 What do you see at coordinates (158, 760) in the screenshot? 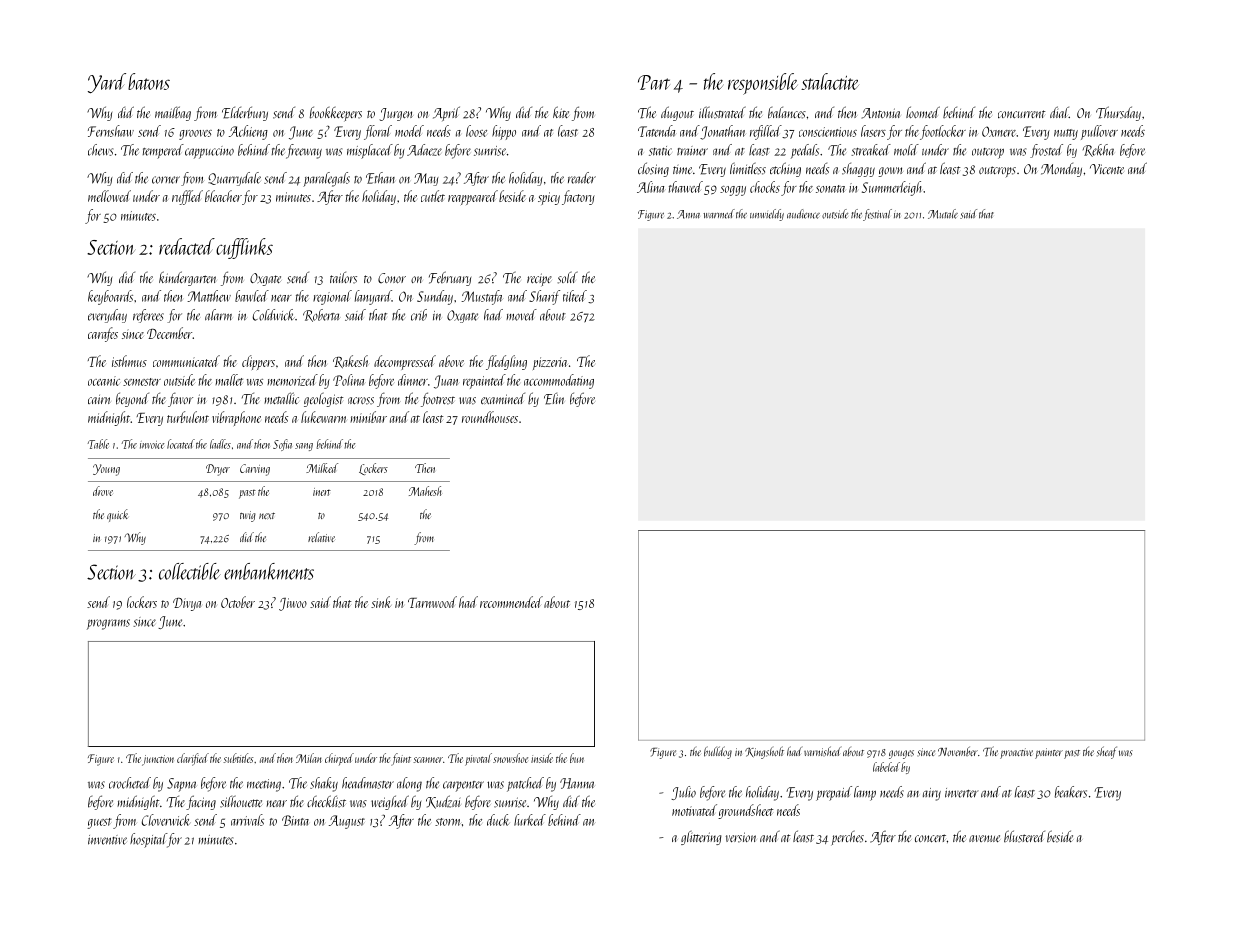
I see `junction` at bounding box center [158, 760].
